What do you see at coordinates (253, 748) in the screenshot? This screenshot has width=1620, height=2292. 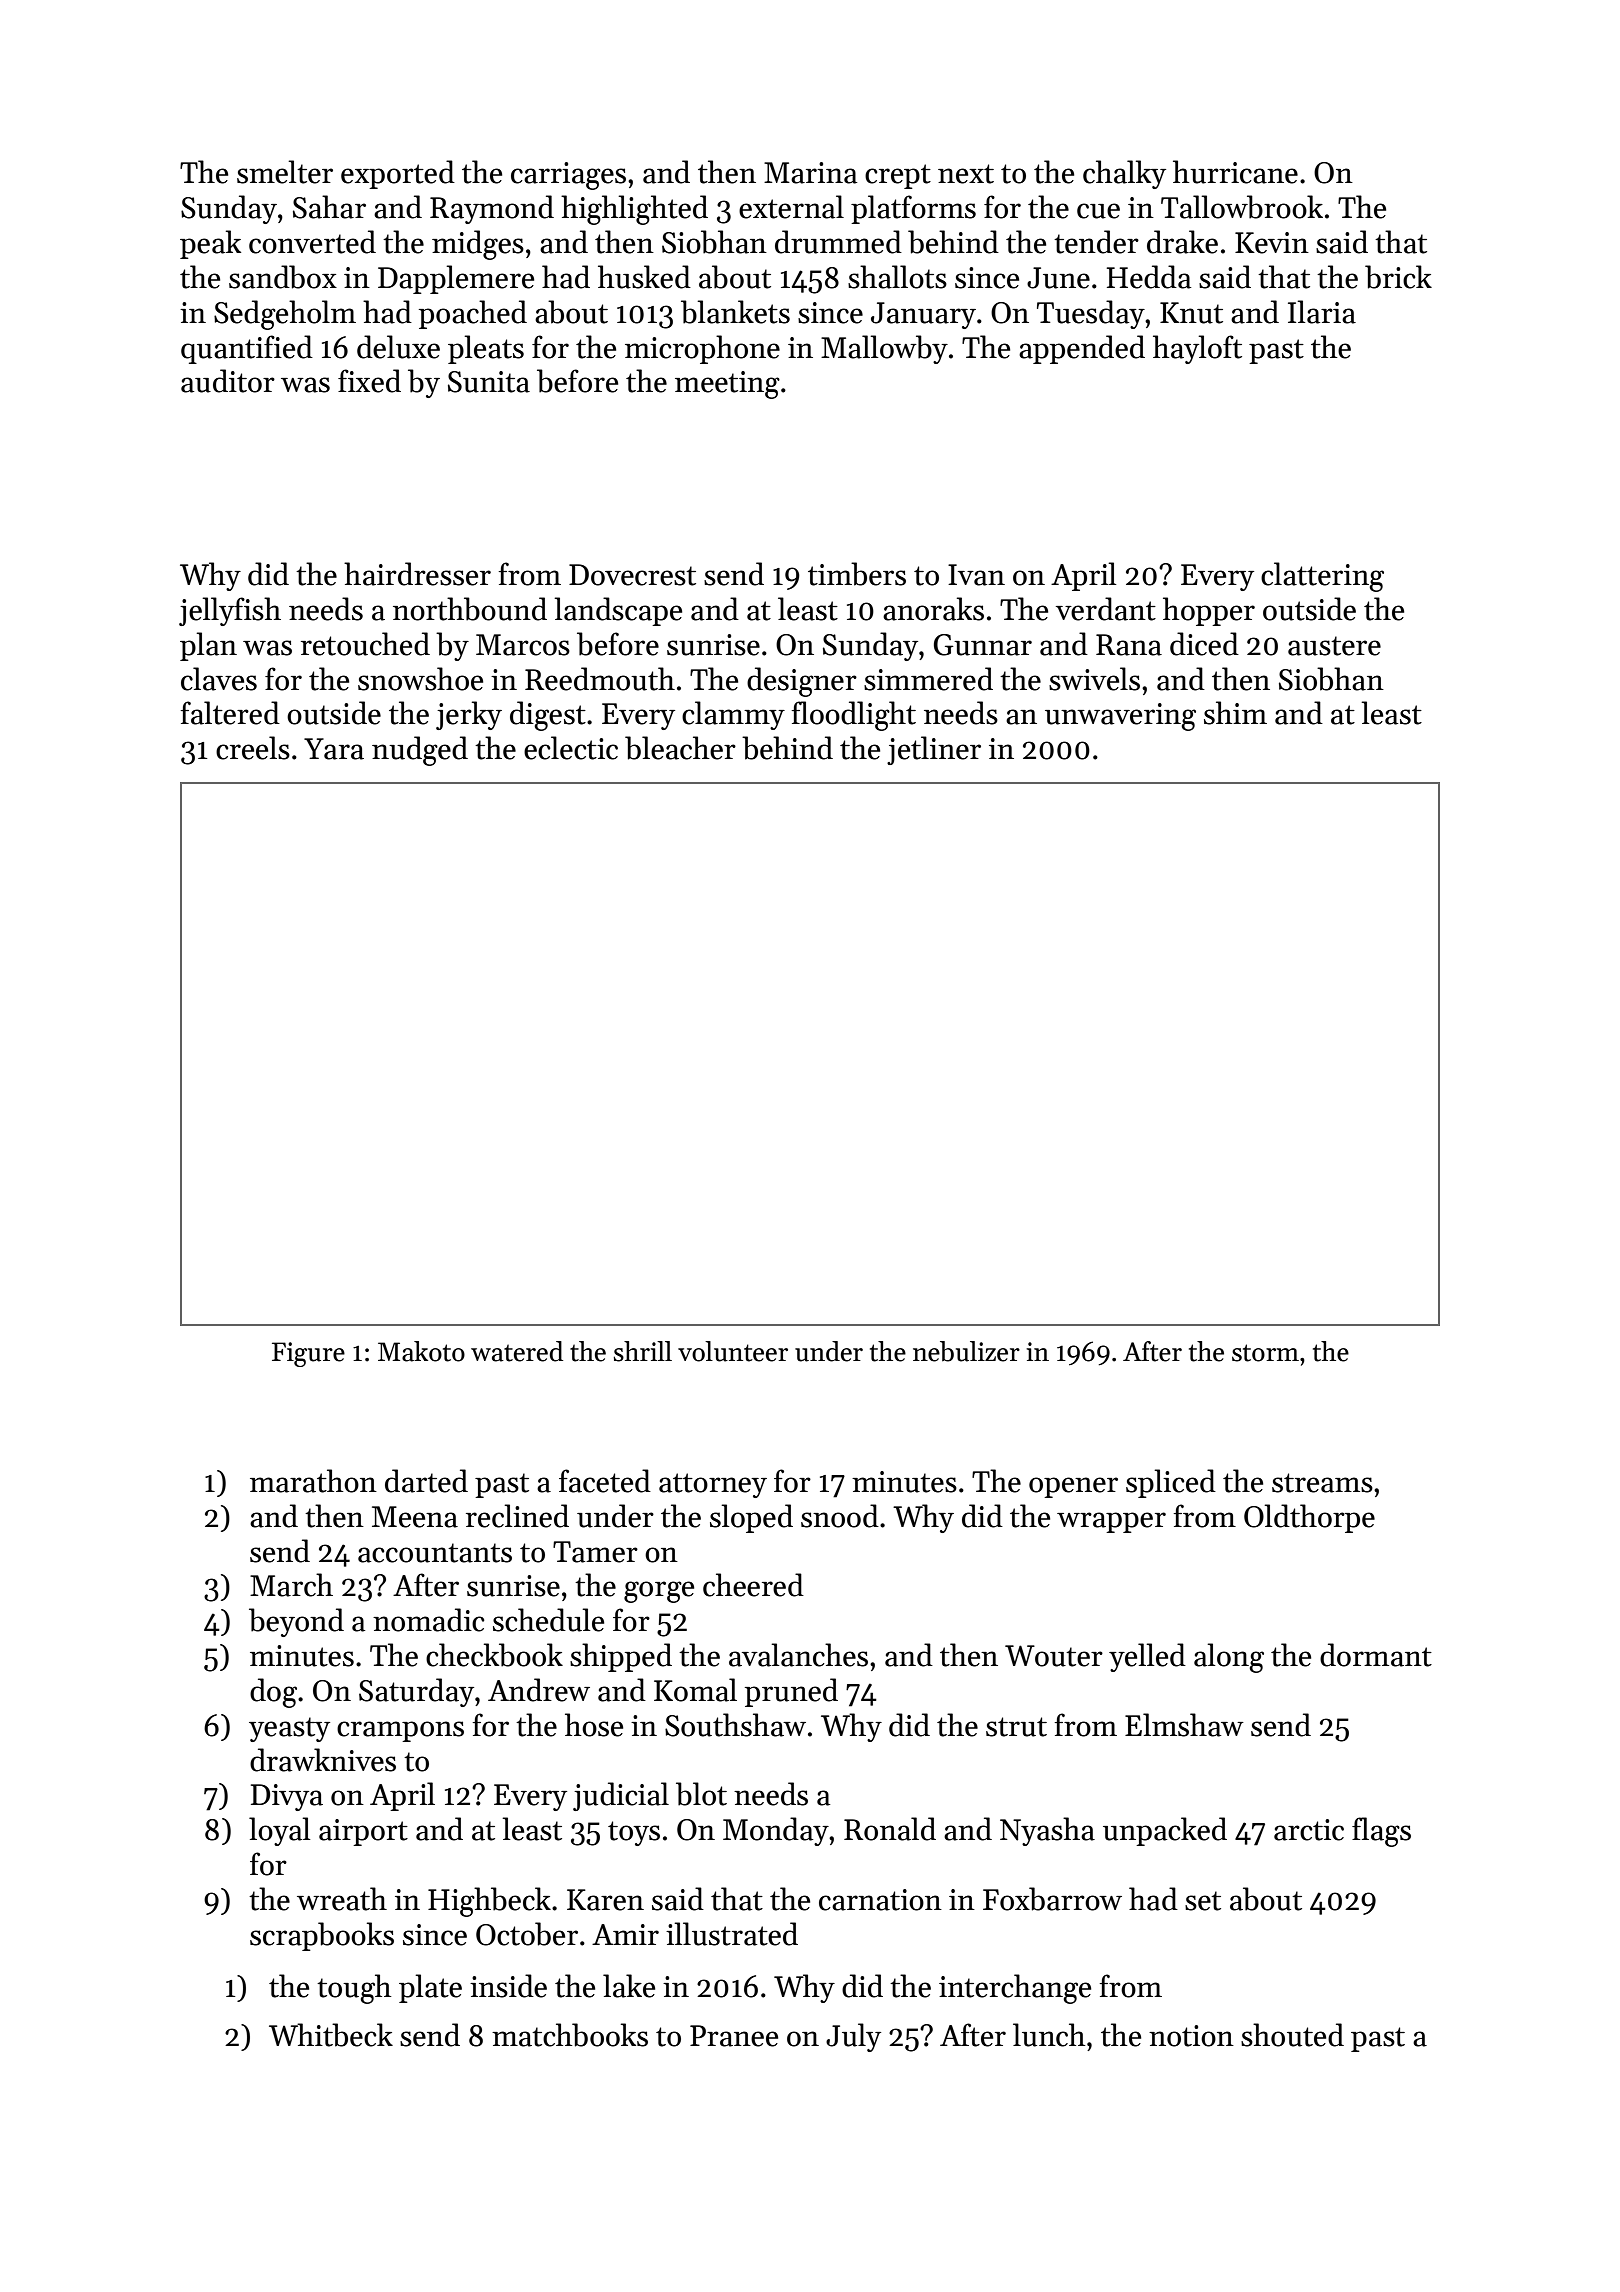 I see `creels` at bounding box center [253, 748].
